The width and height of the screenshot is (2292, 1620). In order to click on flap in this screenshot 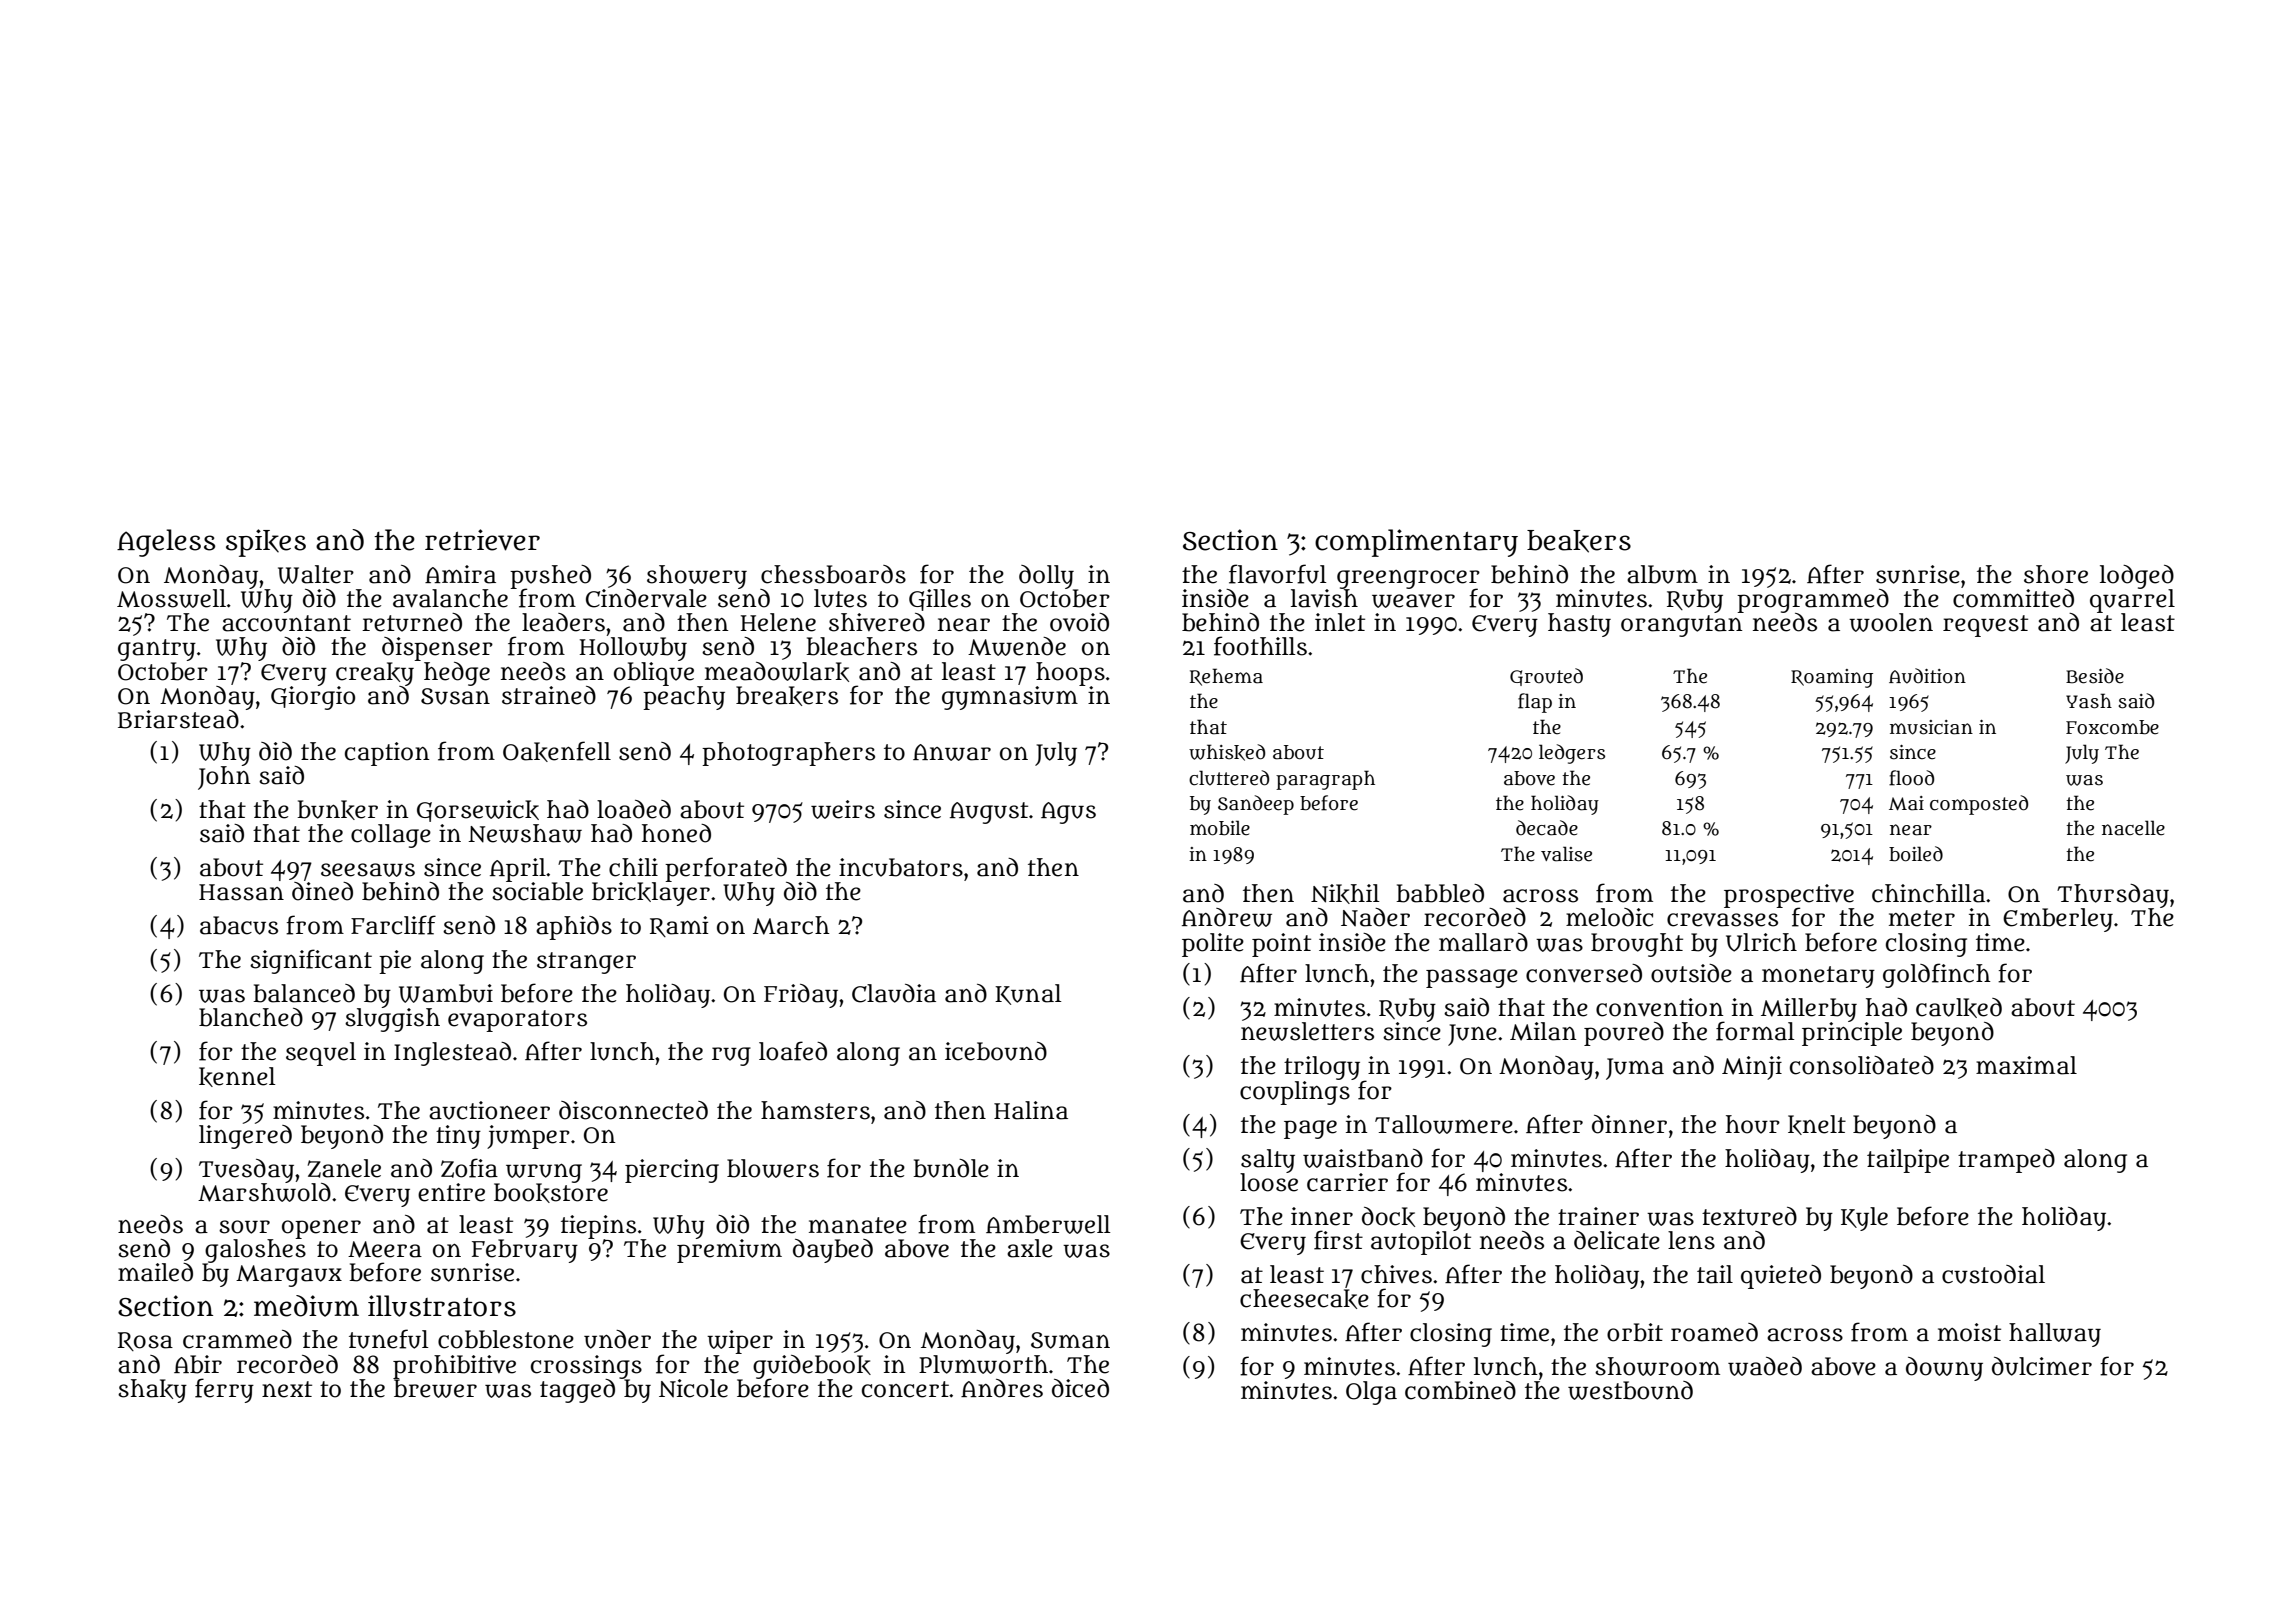, I will do `click(1535, 703)`.
